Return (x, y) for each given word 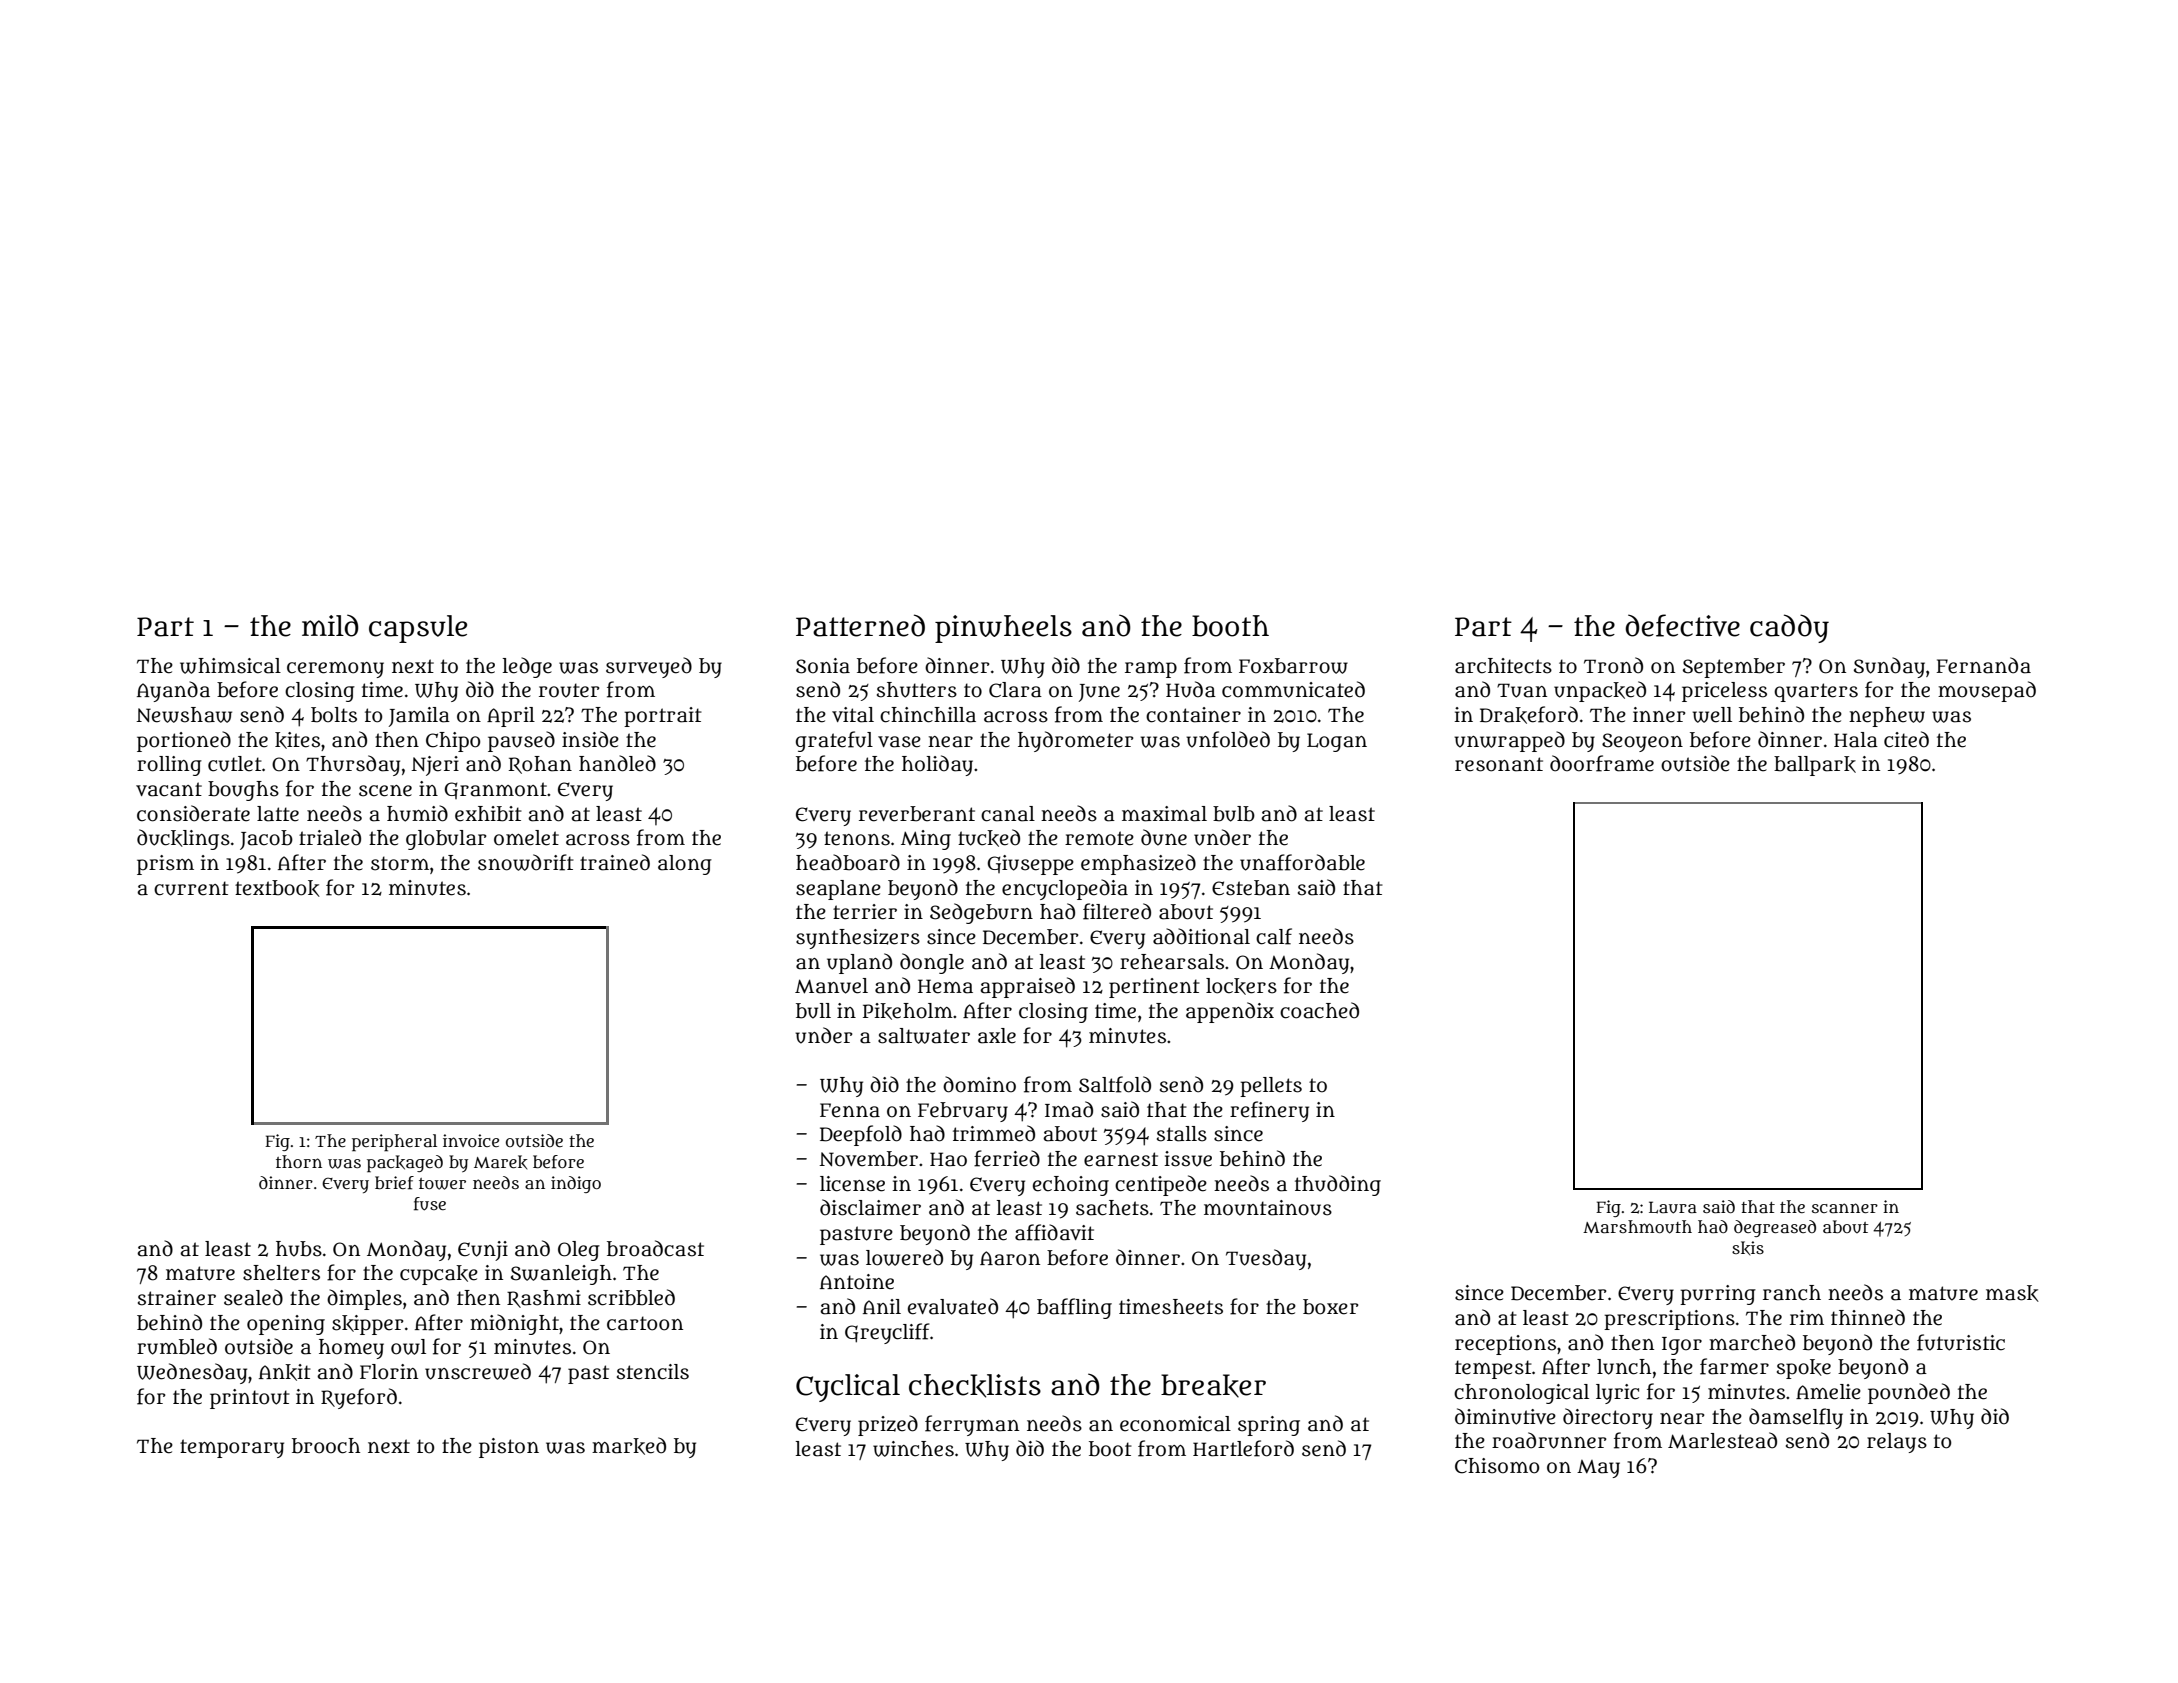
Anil (882, 1306)
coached (1319, 1010)
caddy (1789, 628)
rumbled (177, 1346)
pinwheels (1003, 629)
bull (813, 1011)
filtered (1117, 911)
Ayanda (173, 691)
